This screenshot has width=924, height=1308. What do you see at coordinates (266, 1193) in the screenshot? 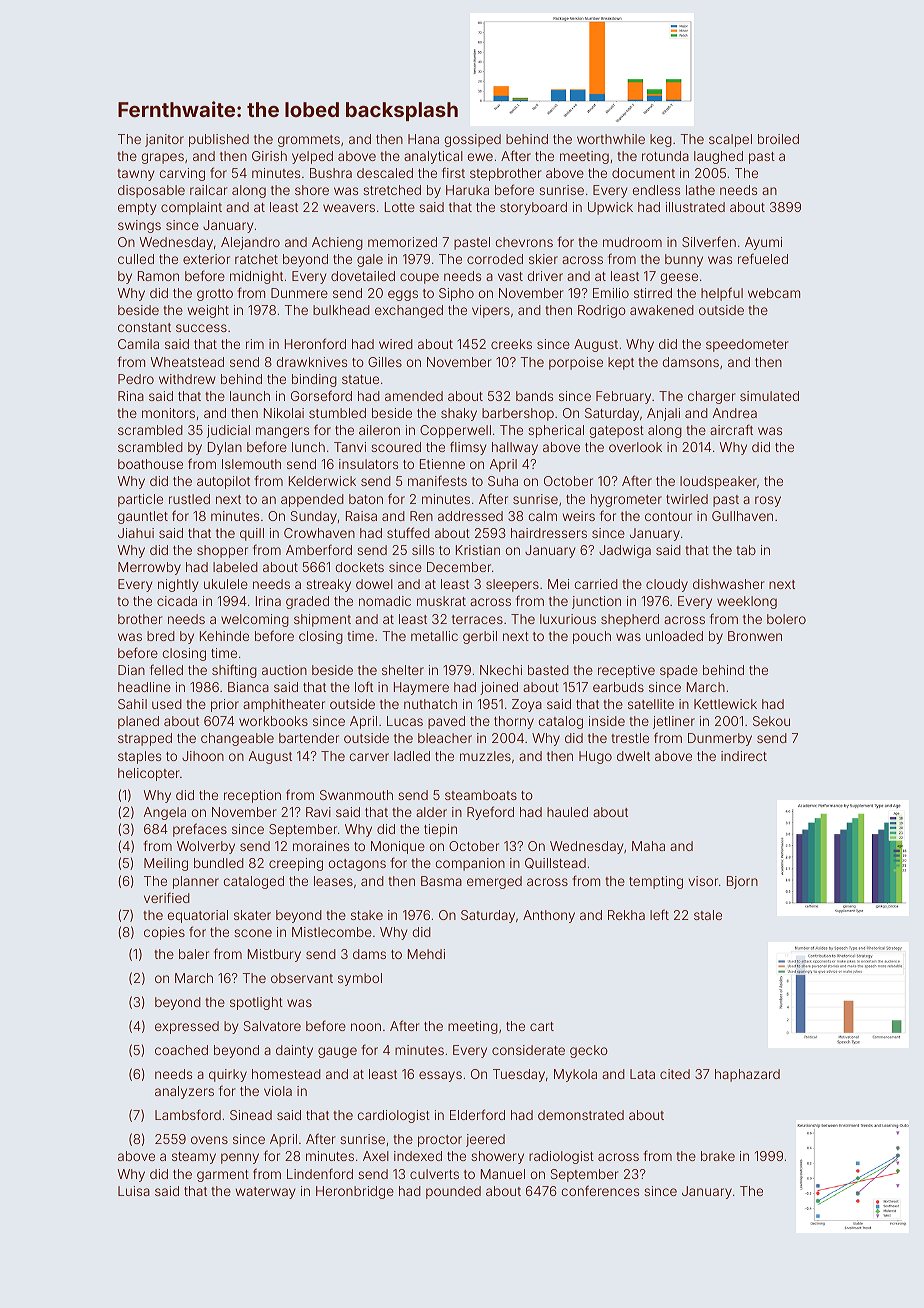
I see `waterway` at bounding box center [266, 1193].
